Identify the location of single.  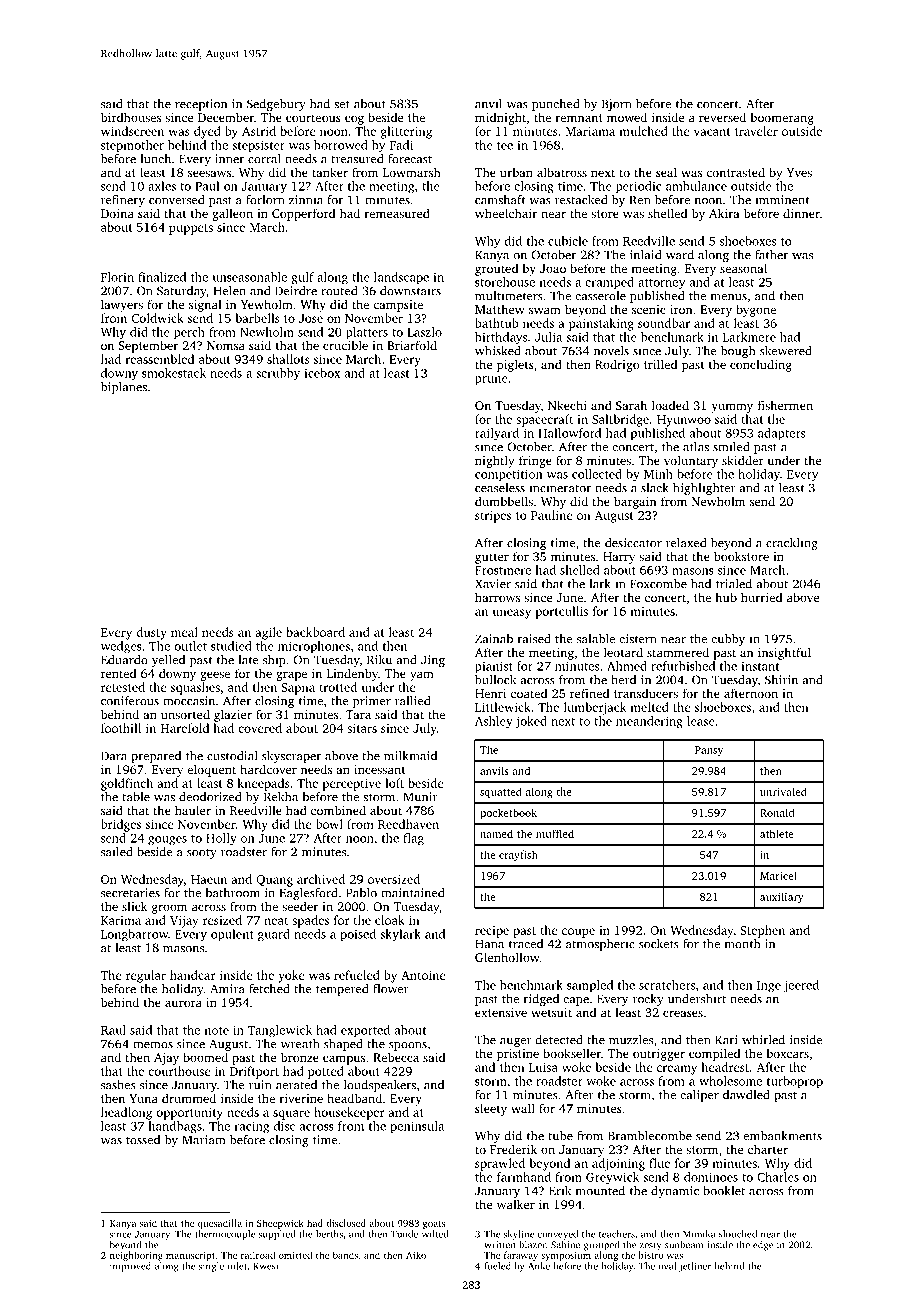
(211, 1267).
